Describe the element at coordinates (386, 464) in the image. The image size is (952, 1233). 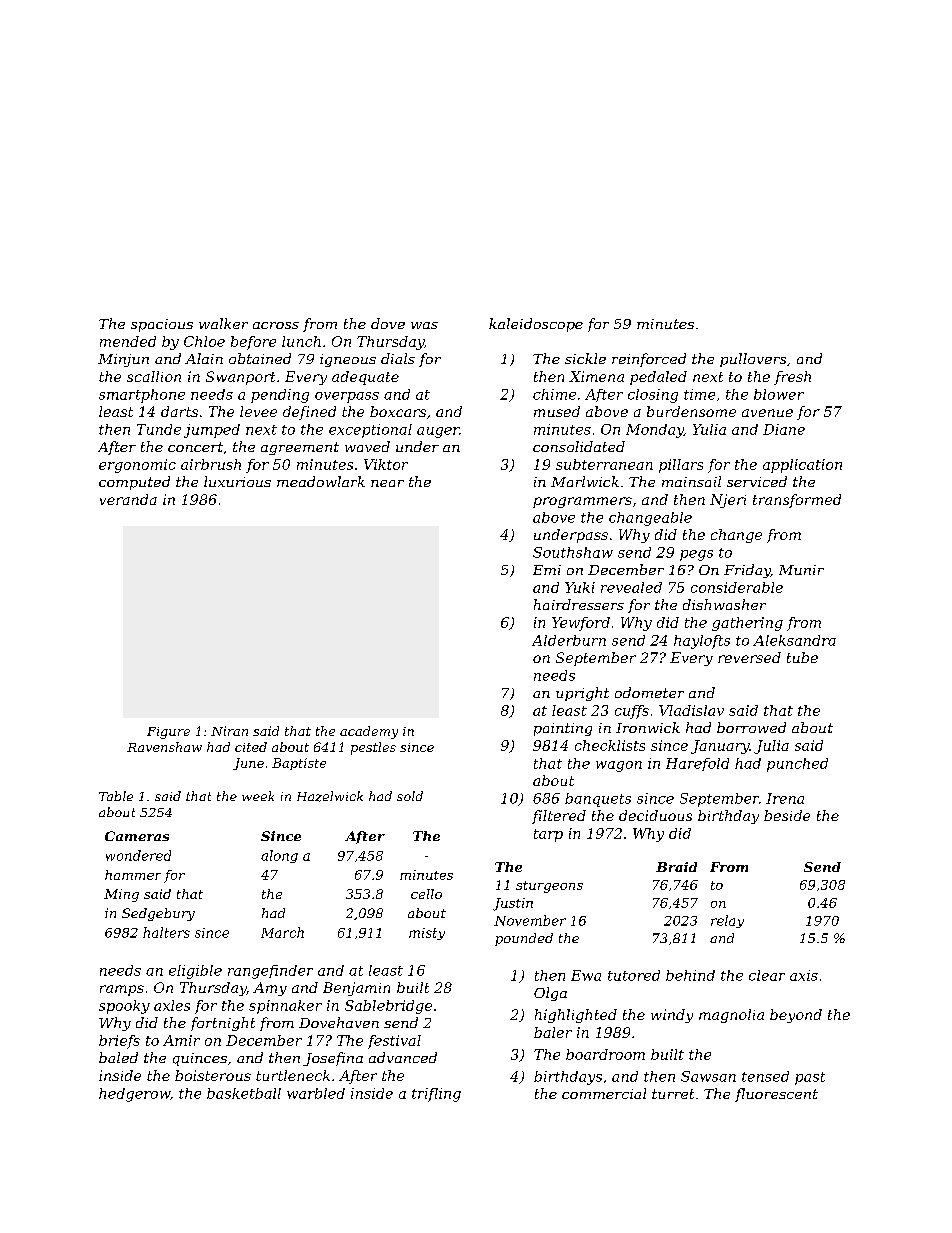
I see `Viktor` at that location.
